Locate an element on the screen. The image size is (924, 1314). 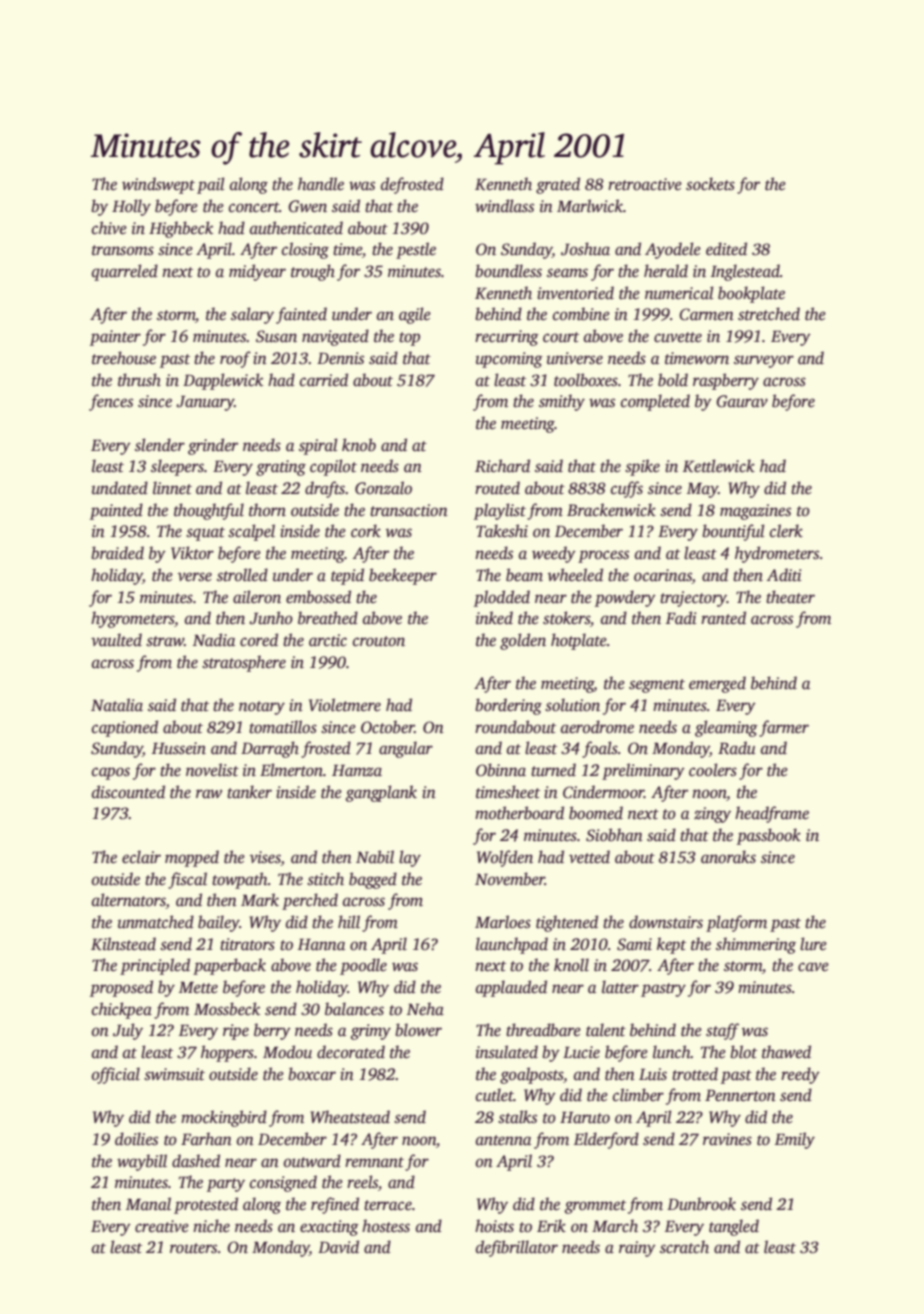
creative is located at coordinates (162, 1226).
